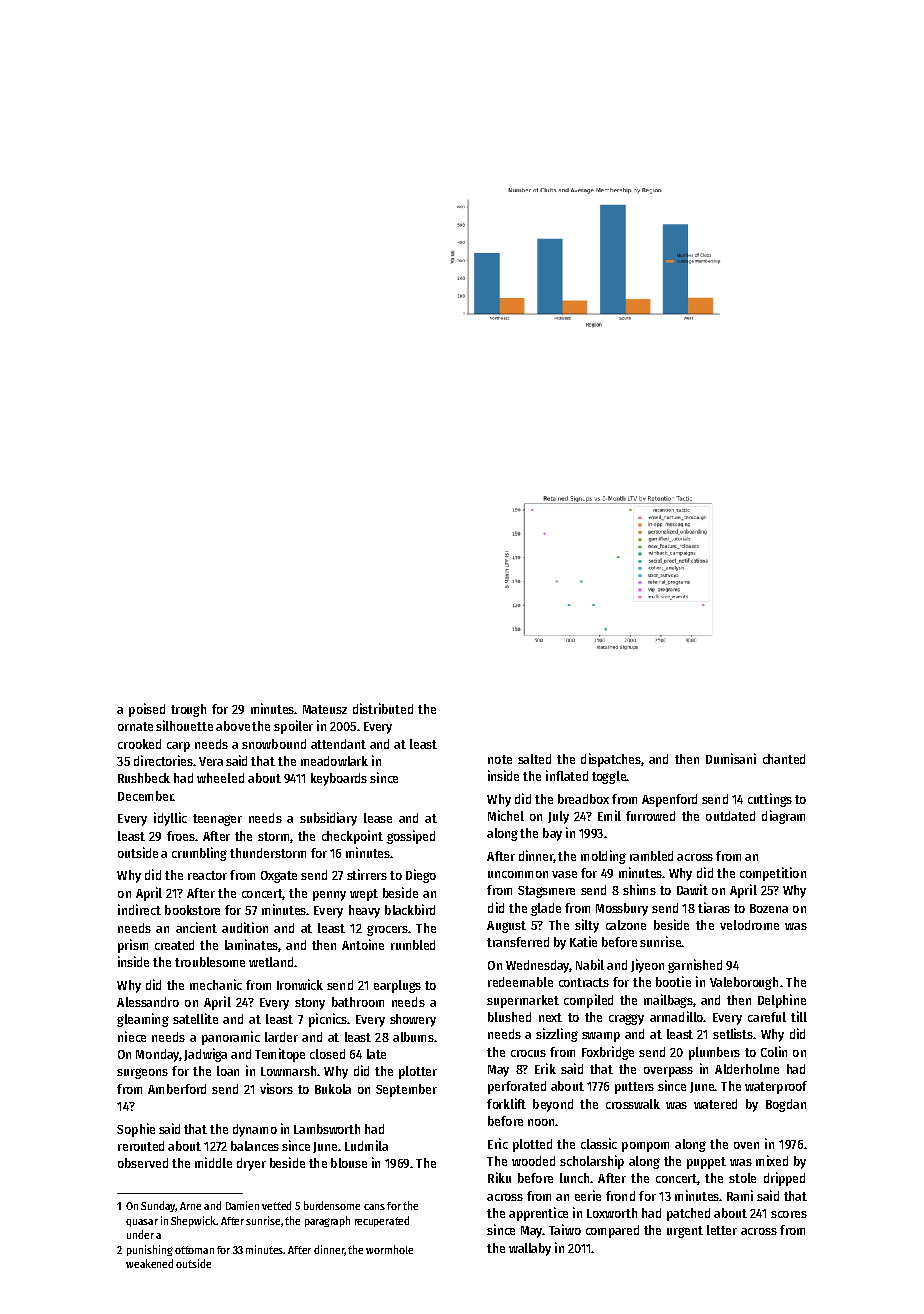 The height and width of the screenshot is (1314, 924). Describe the element at coordinates (769, 908) in the screenshot. I see `Bozena` at that location.
